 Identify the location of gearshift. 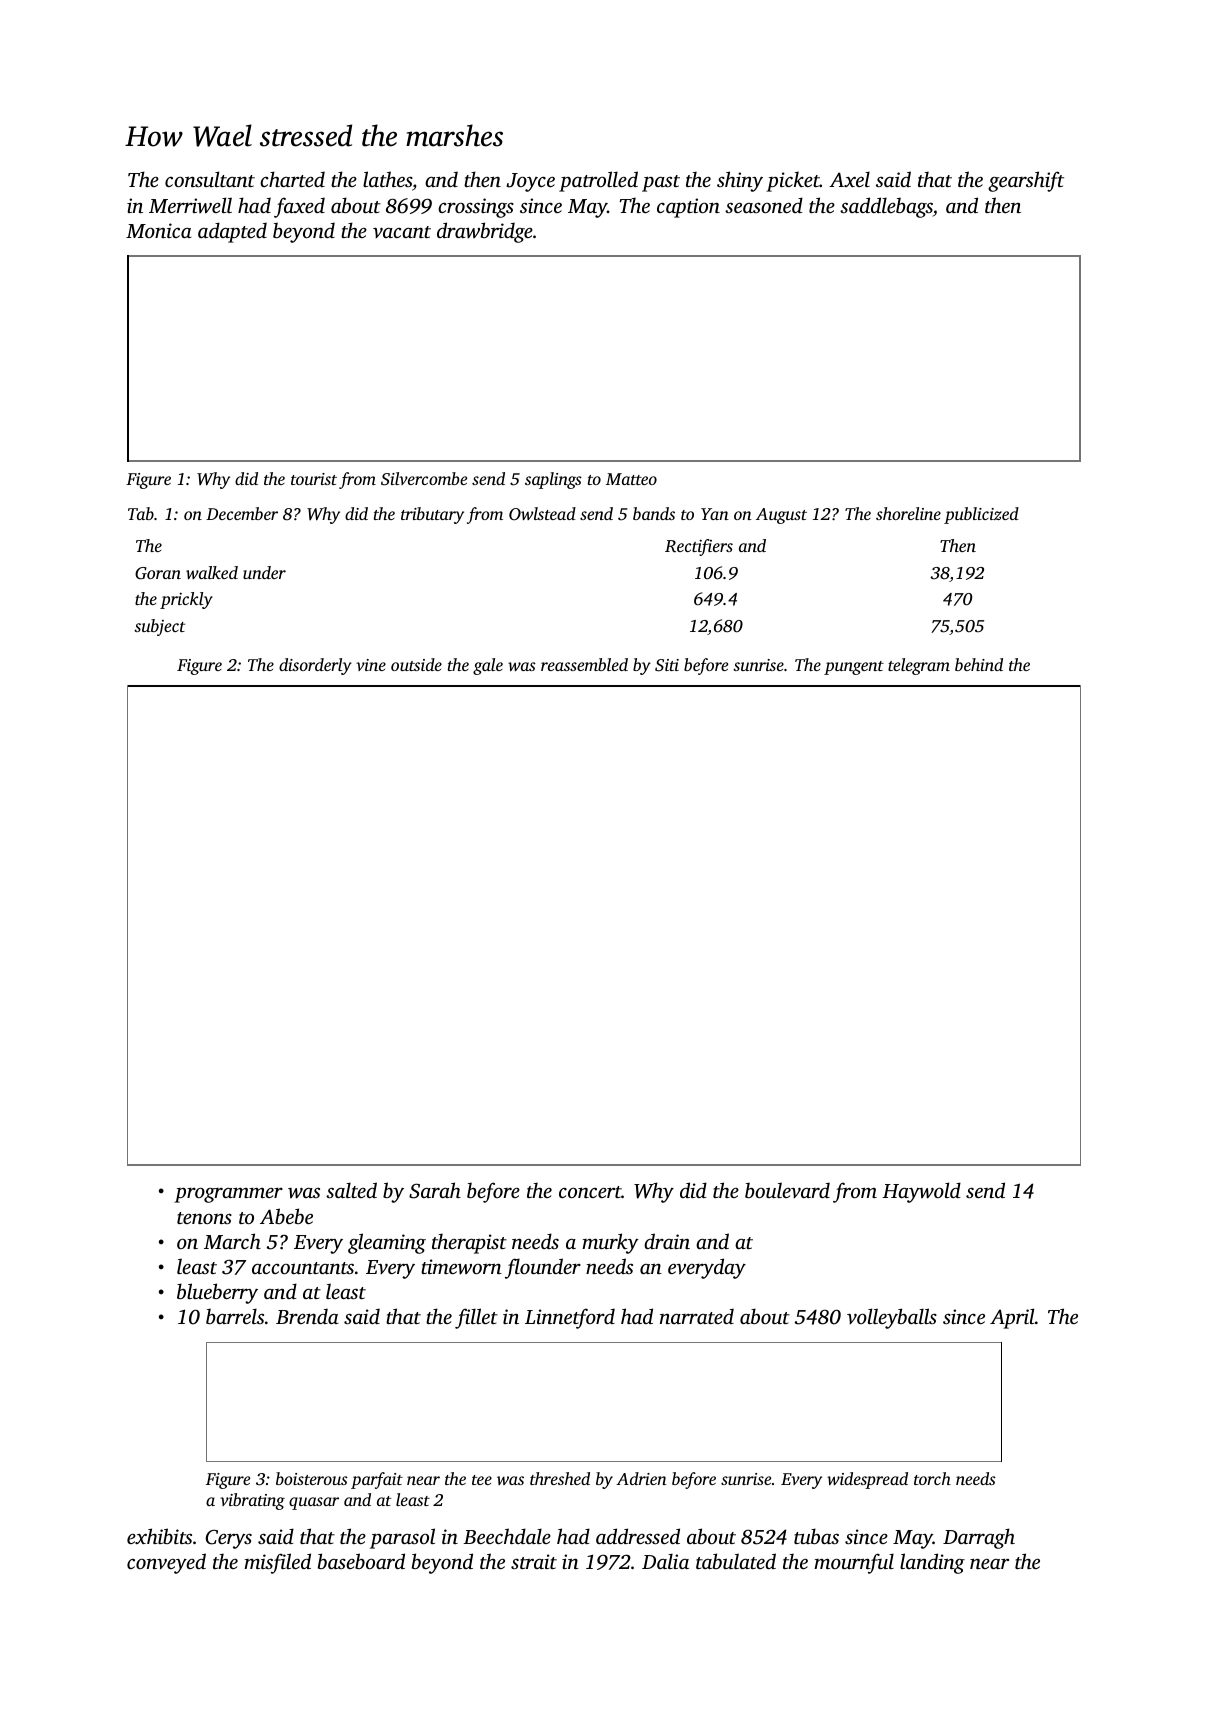
(1026, 181).
